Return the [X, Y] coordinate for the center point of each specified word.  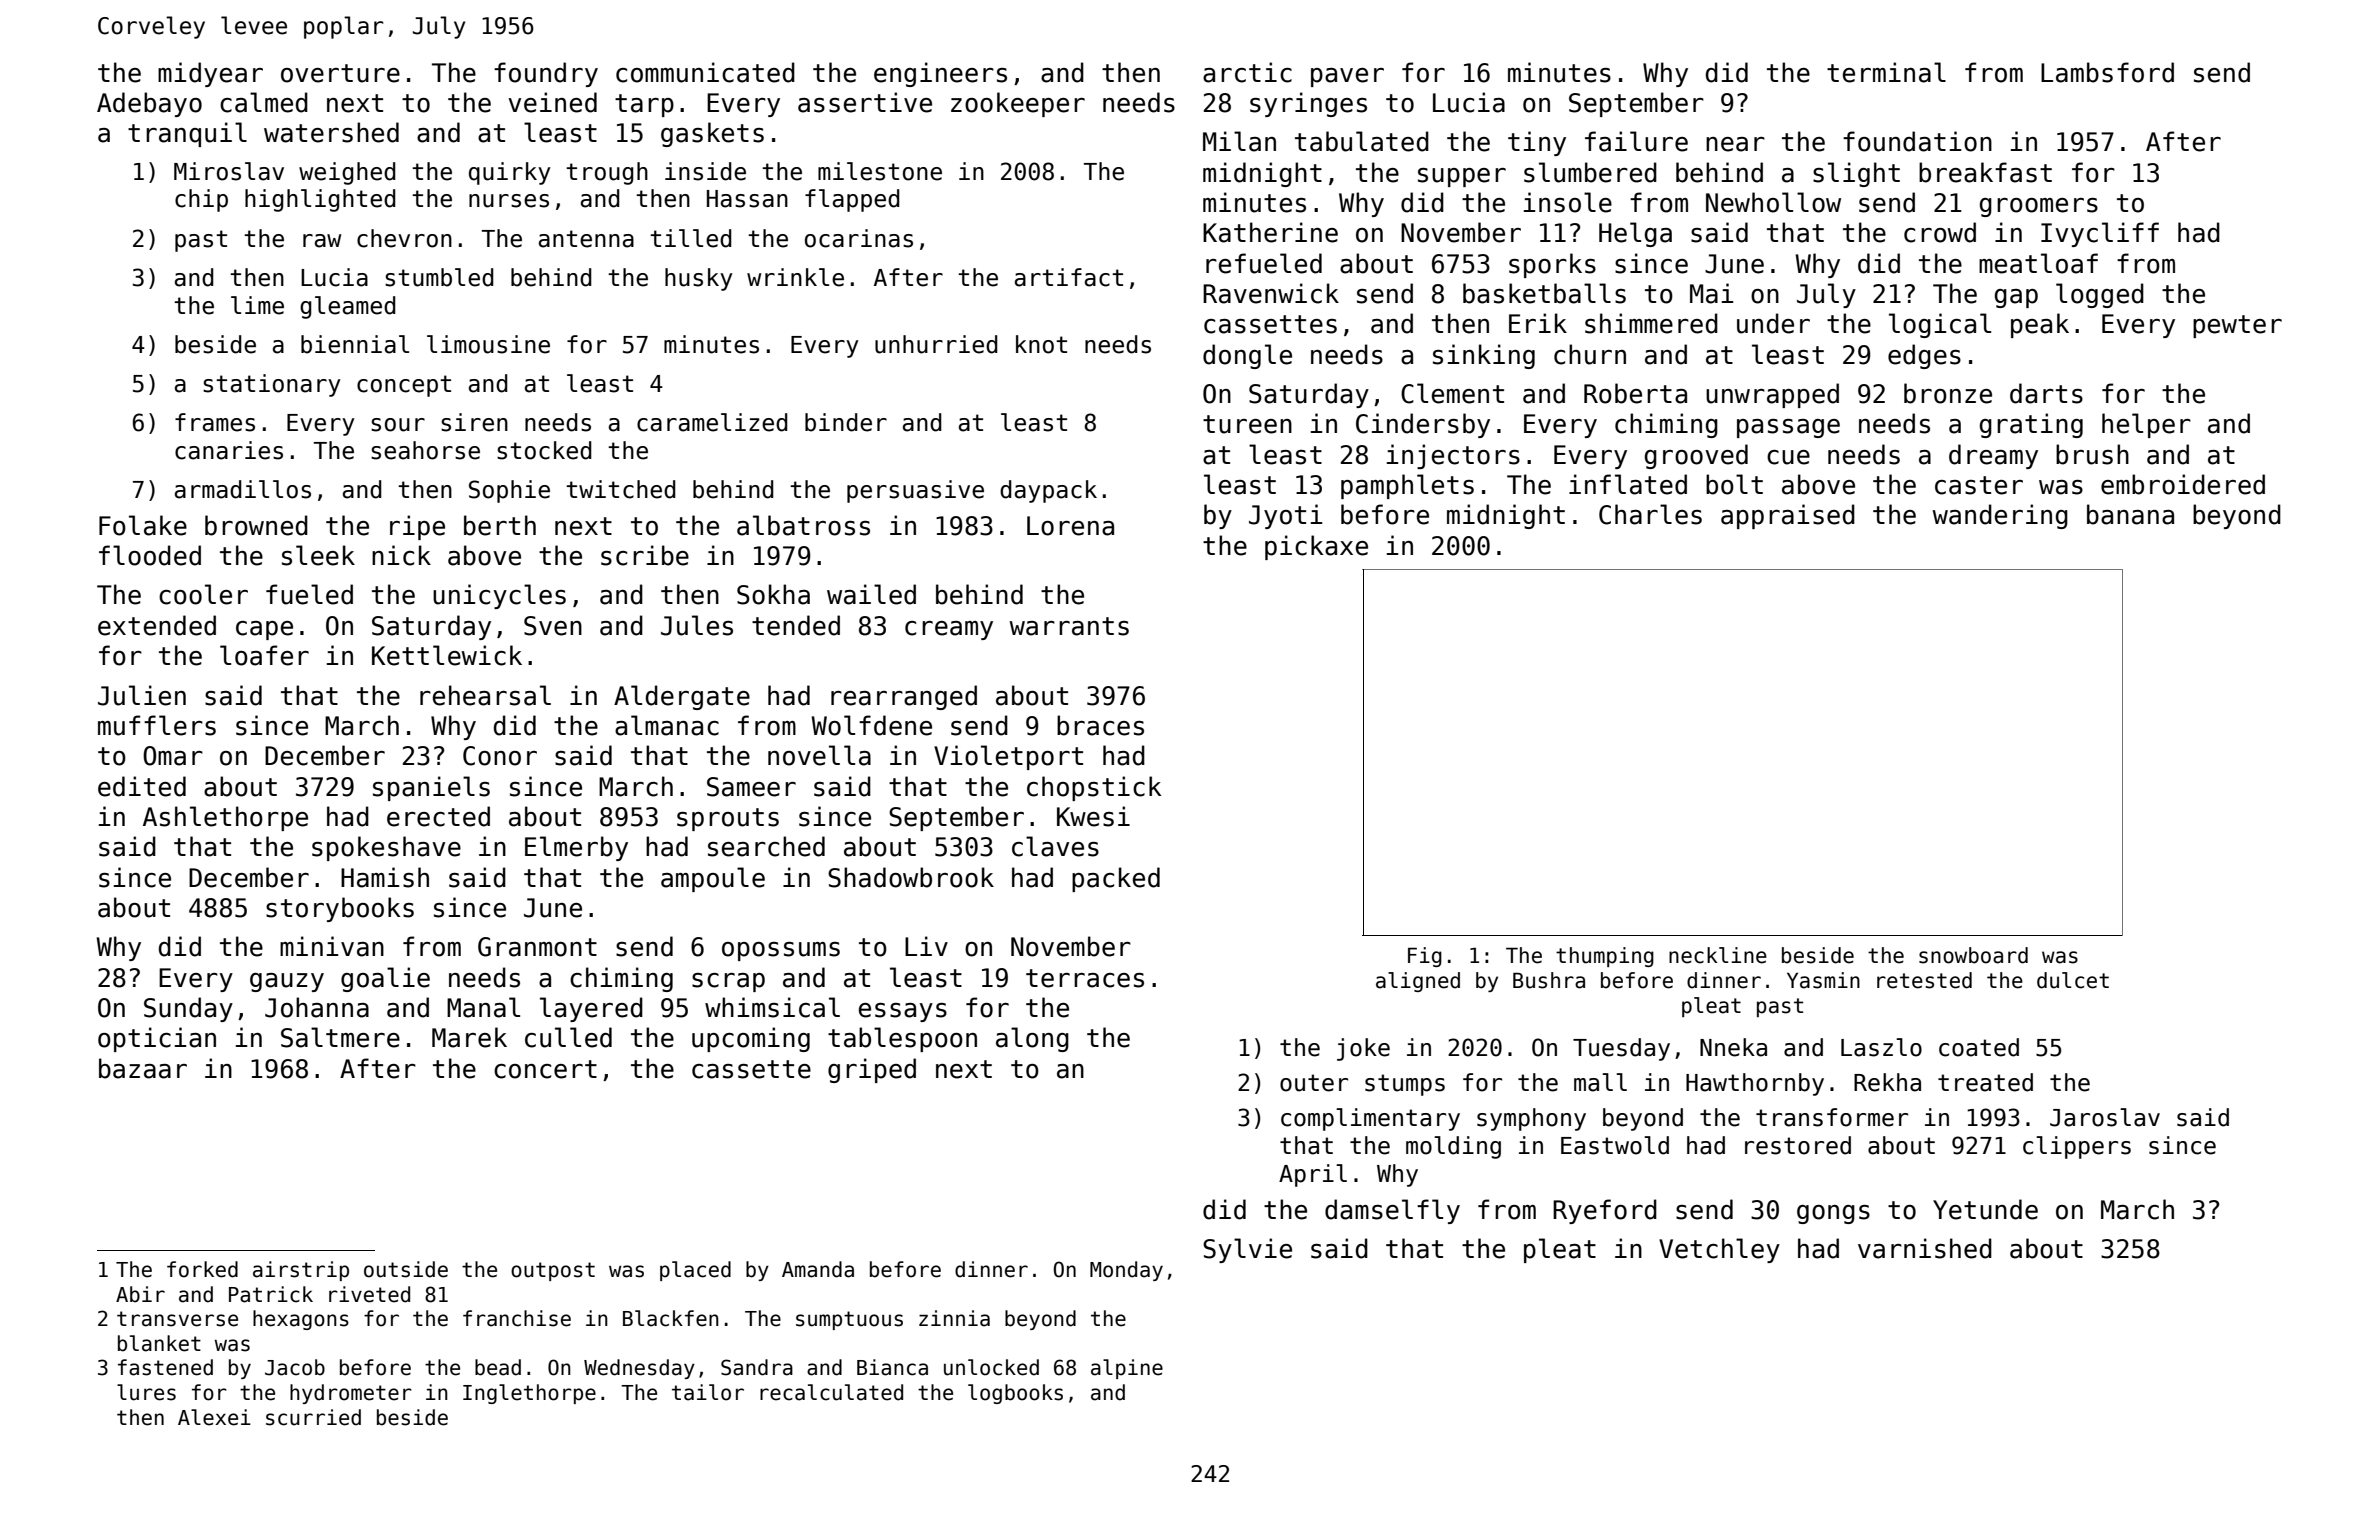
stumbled [439, 277]
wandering [2000, 516]
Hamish [385, 877]
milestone [880, 171]
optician [157, 1039]
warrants [1069, 626]
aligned [1418, 982]
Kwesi [1093, 816]
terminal [1886, 72]
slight [1856, 174]
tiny [1537, 143]
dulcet [2073, 980]
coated [1979, 1047]
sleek [318, 555]
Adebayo [149, 104]
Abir [140, 1294]
